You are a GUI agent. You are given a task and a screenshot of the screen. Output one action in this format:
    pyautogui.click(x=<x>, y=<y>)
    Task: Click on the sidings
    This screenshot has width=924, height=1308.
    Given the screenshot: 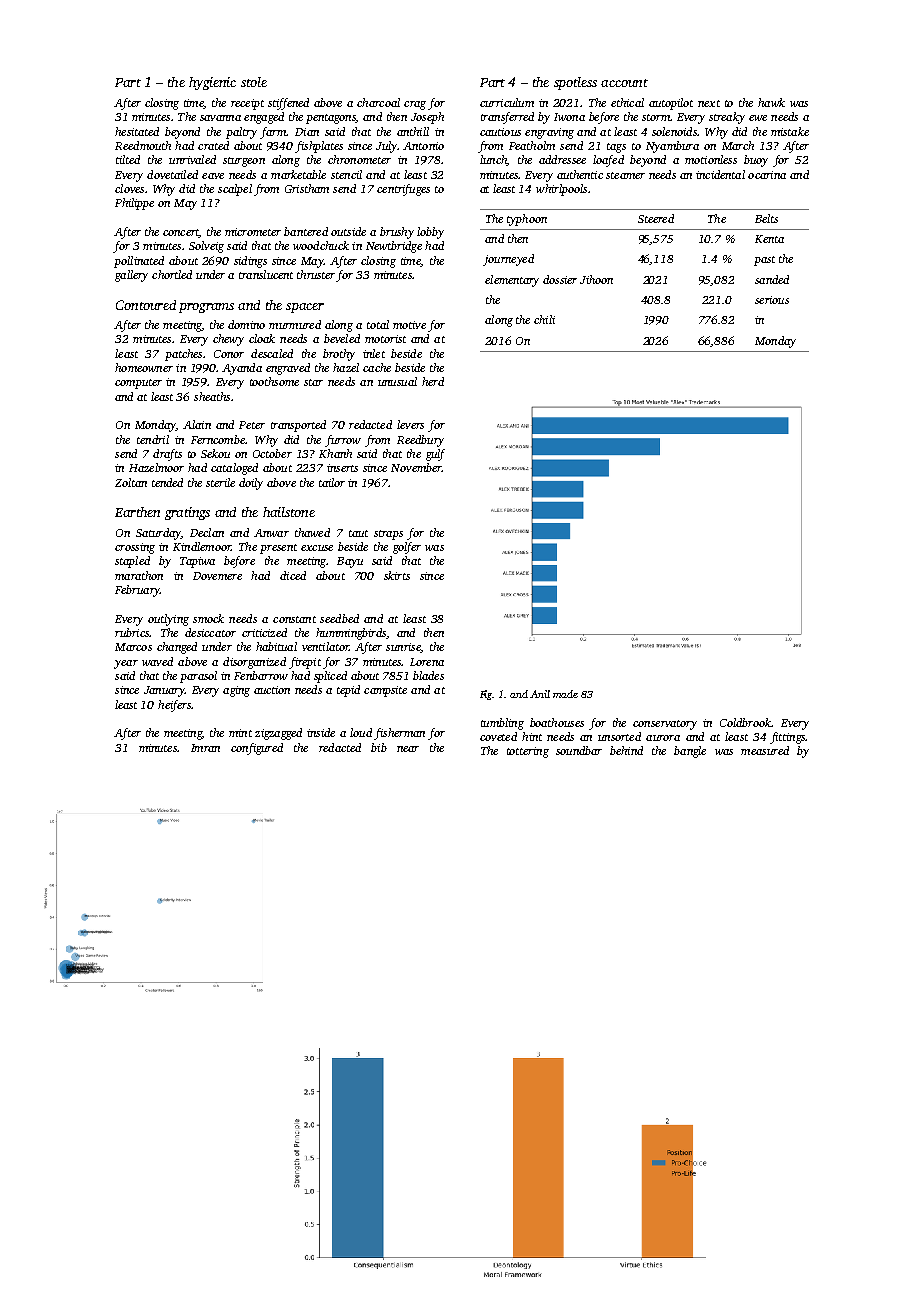 What is the action you would take?
    pyautogui.click(x=250, y=262)
